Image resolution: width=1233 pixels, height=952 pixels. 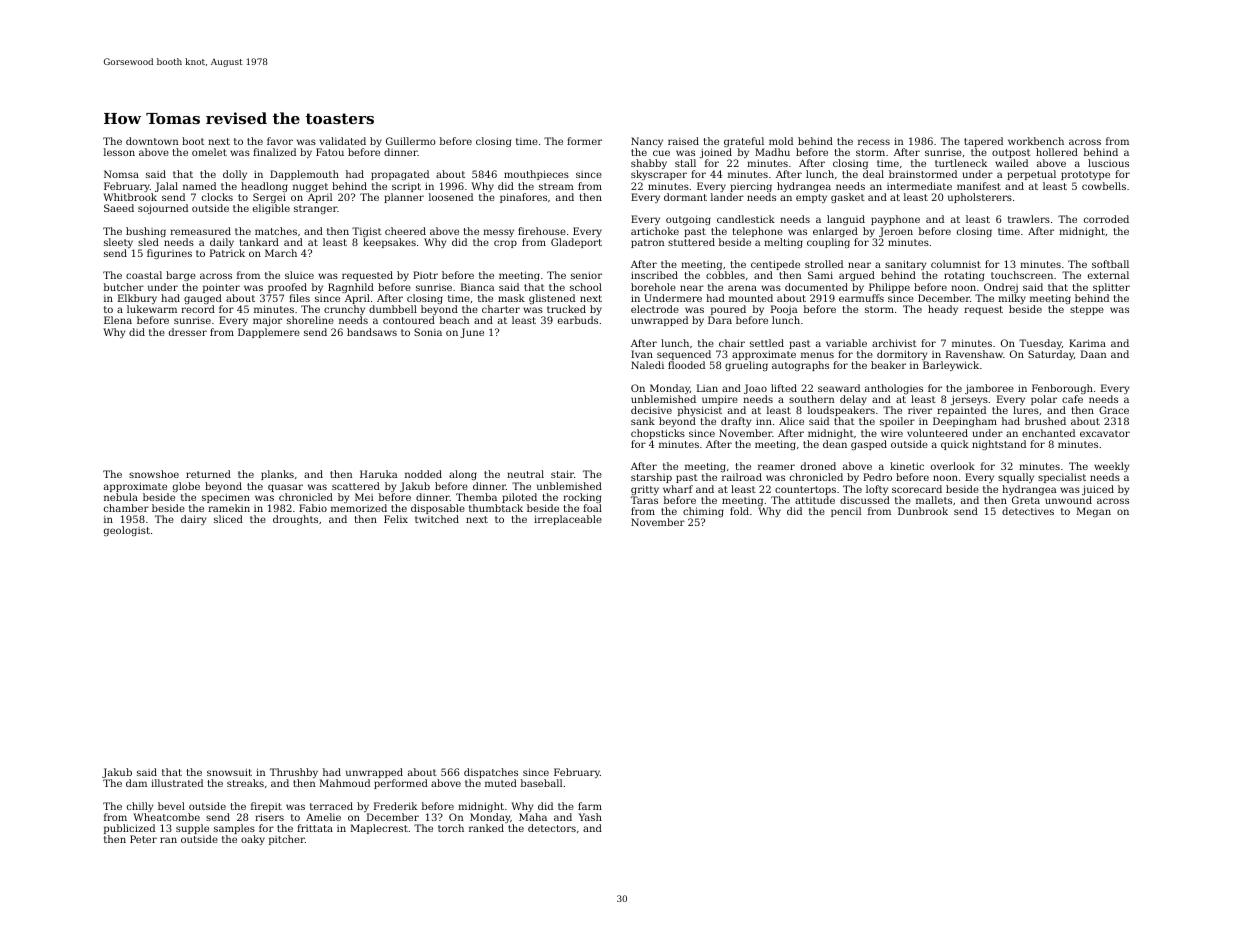 I want to click on sank, so click(x=643, y=421).
